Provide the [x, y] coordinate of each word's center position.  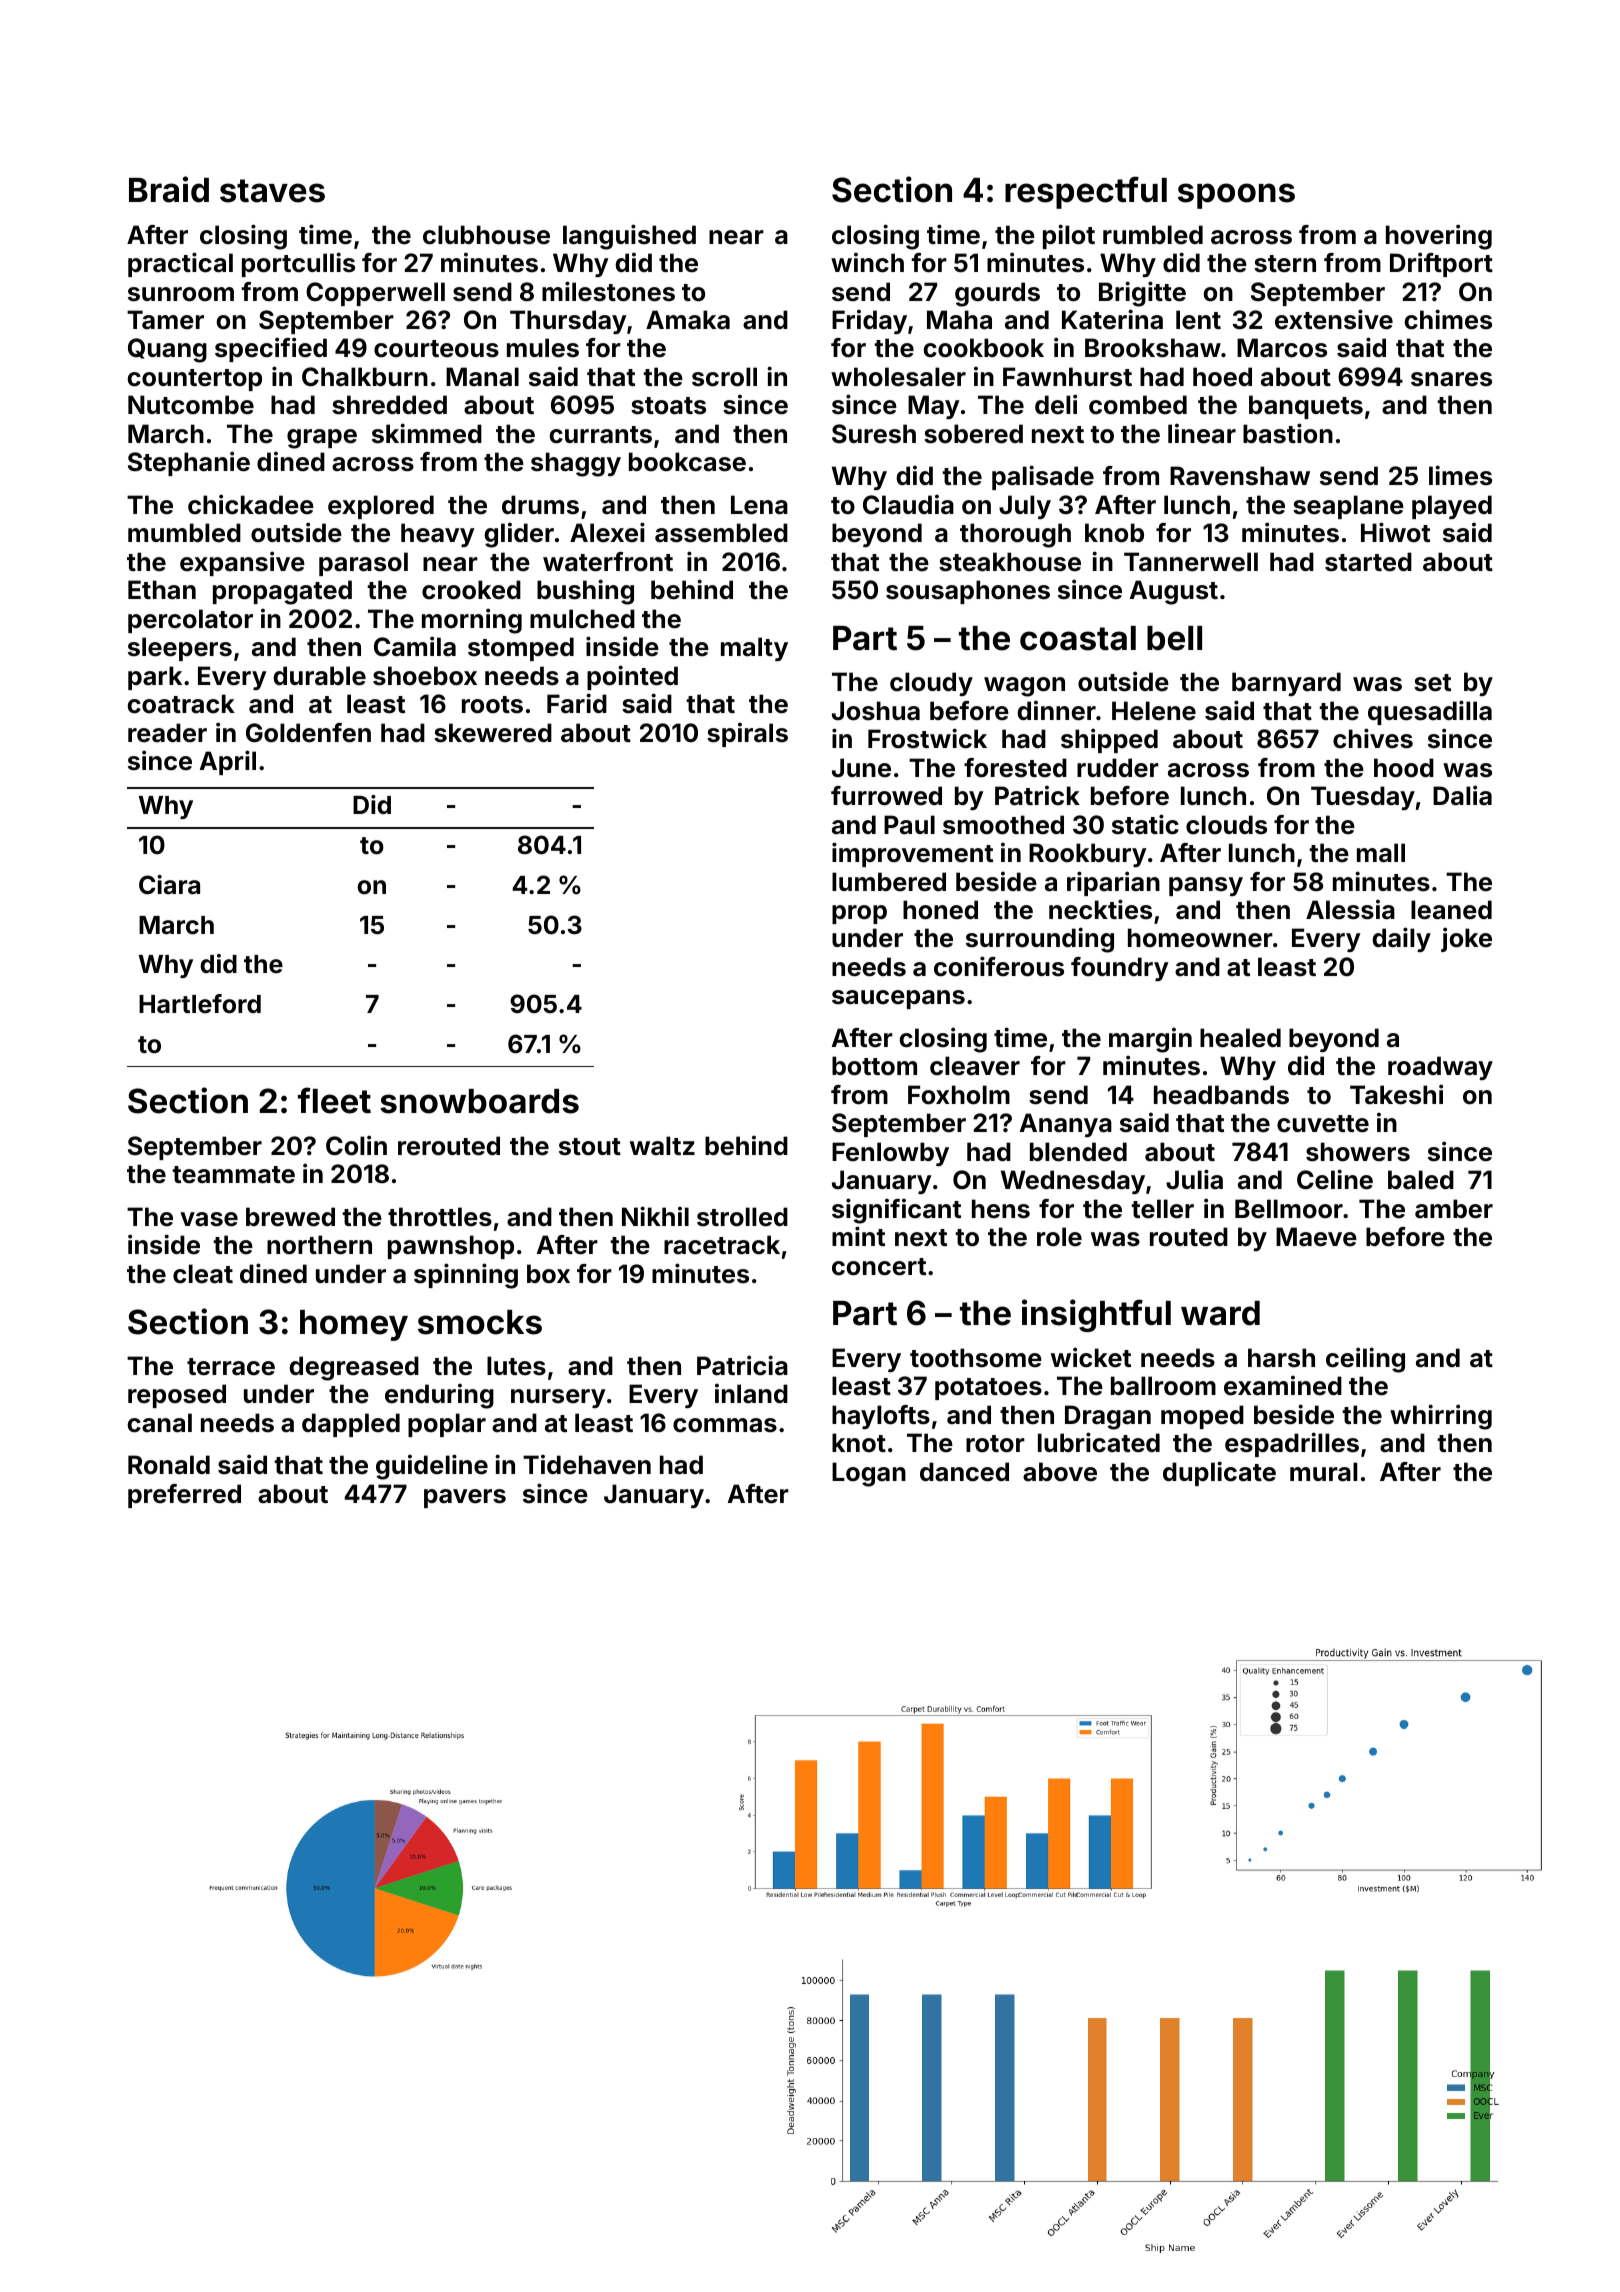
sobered [973, 434]
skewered [493, 733]
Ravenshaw [1240, 476]
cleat [203, 1274]
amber [1454, 1209]
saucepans [898, 999]
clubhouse [486, 235]
